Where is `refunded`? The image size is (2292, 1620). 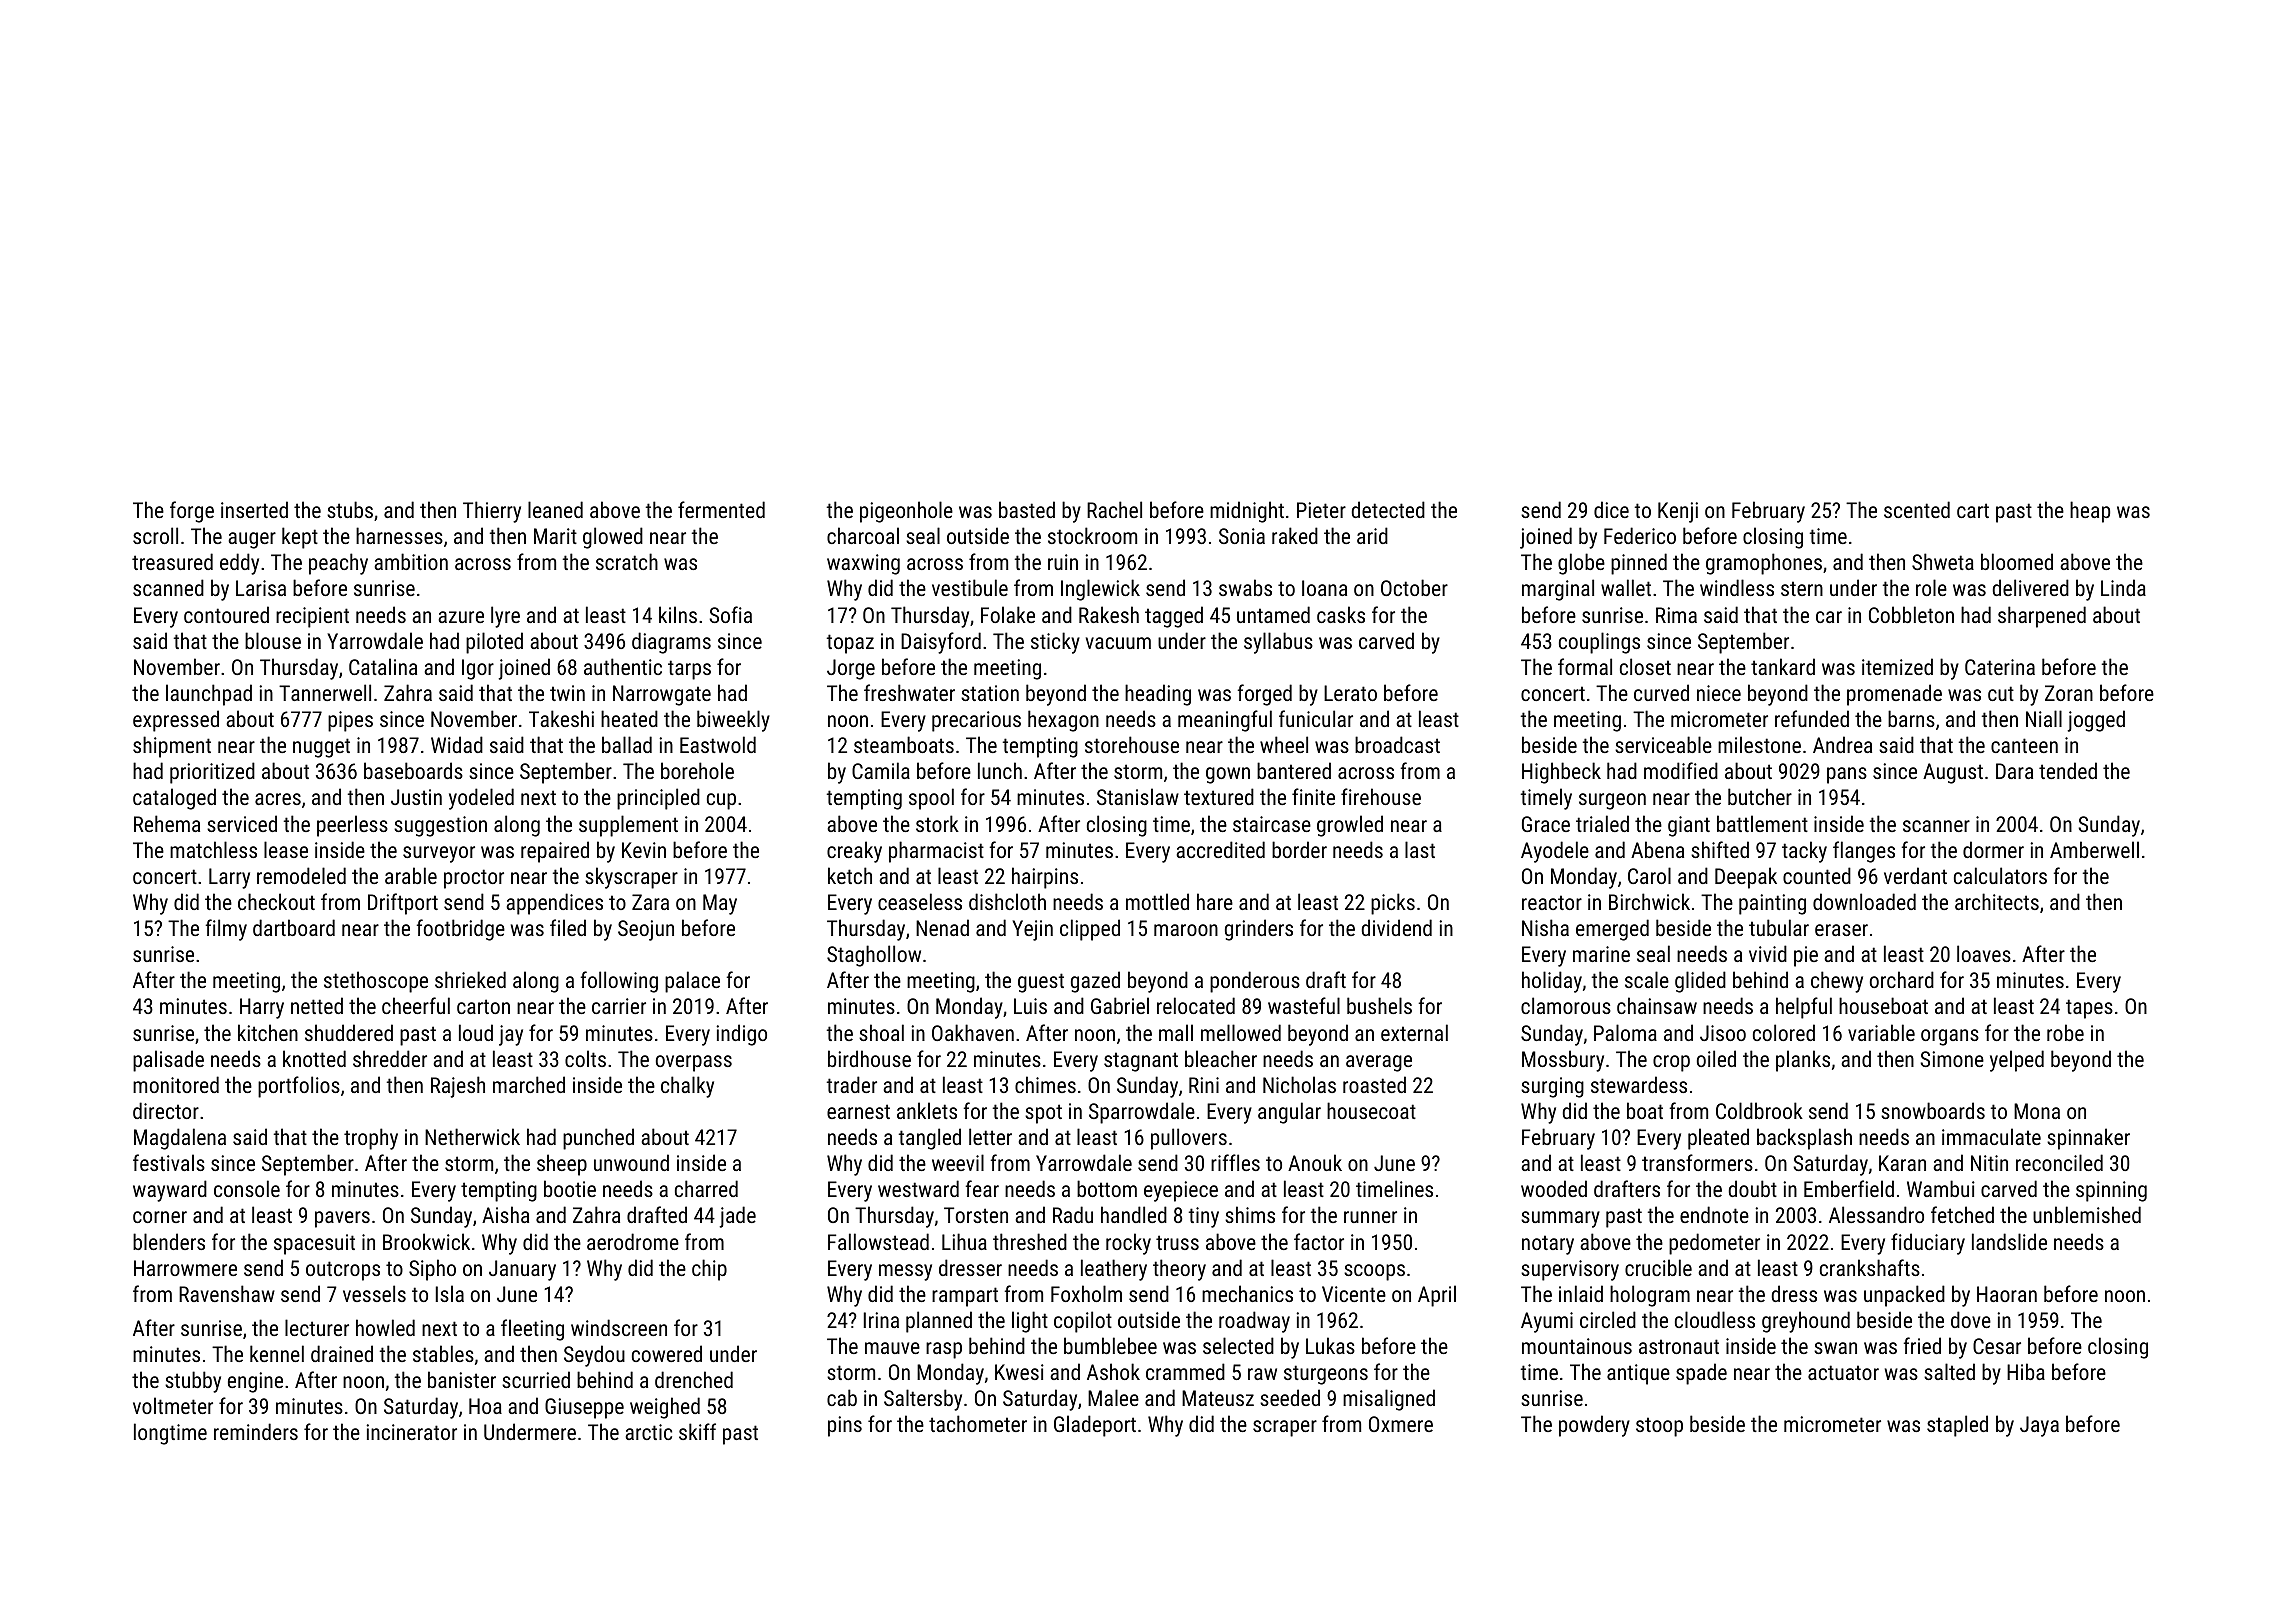
refunded is located at coordinates (1812, 718).
